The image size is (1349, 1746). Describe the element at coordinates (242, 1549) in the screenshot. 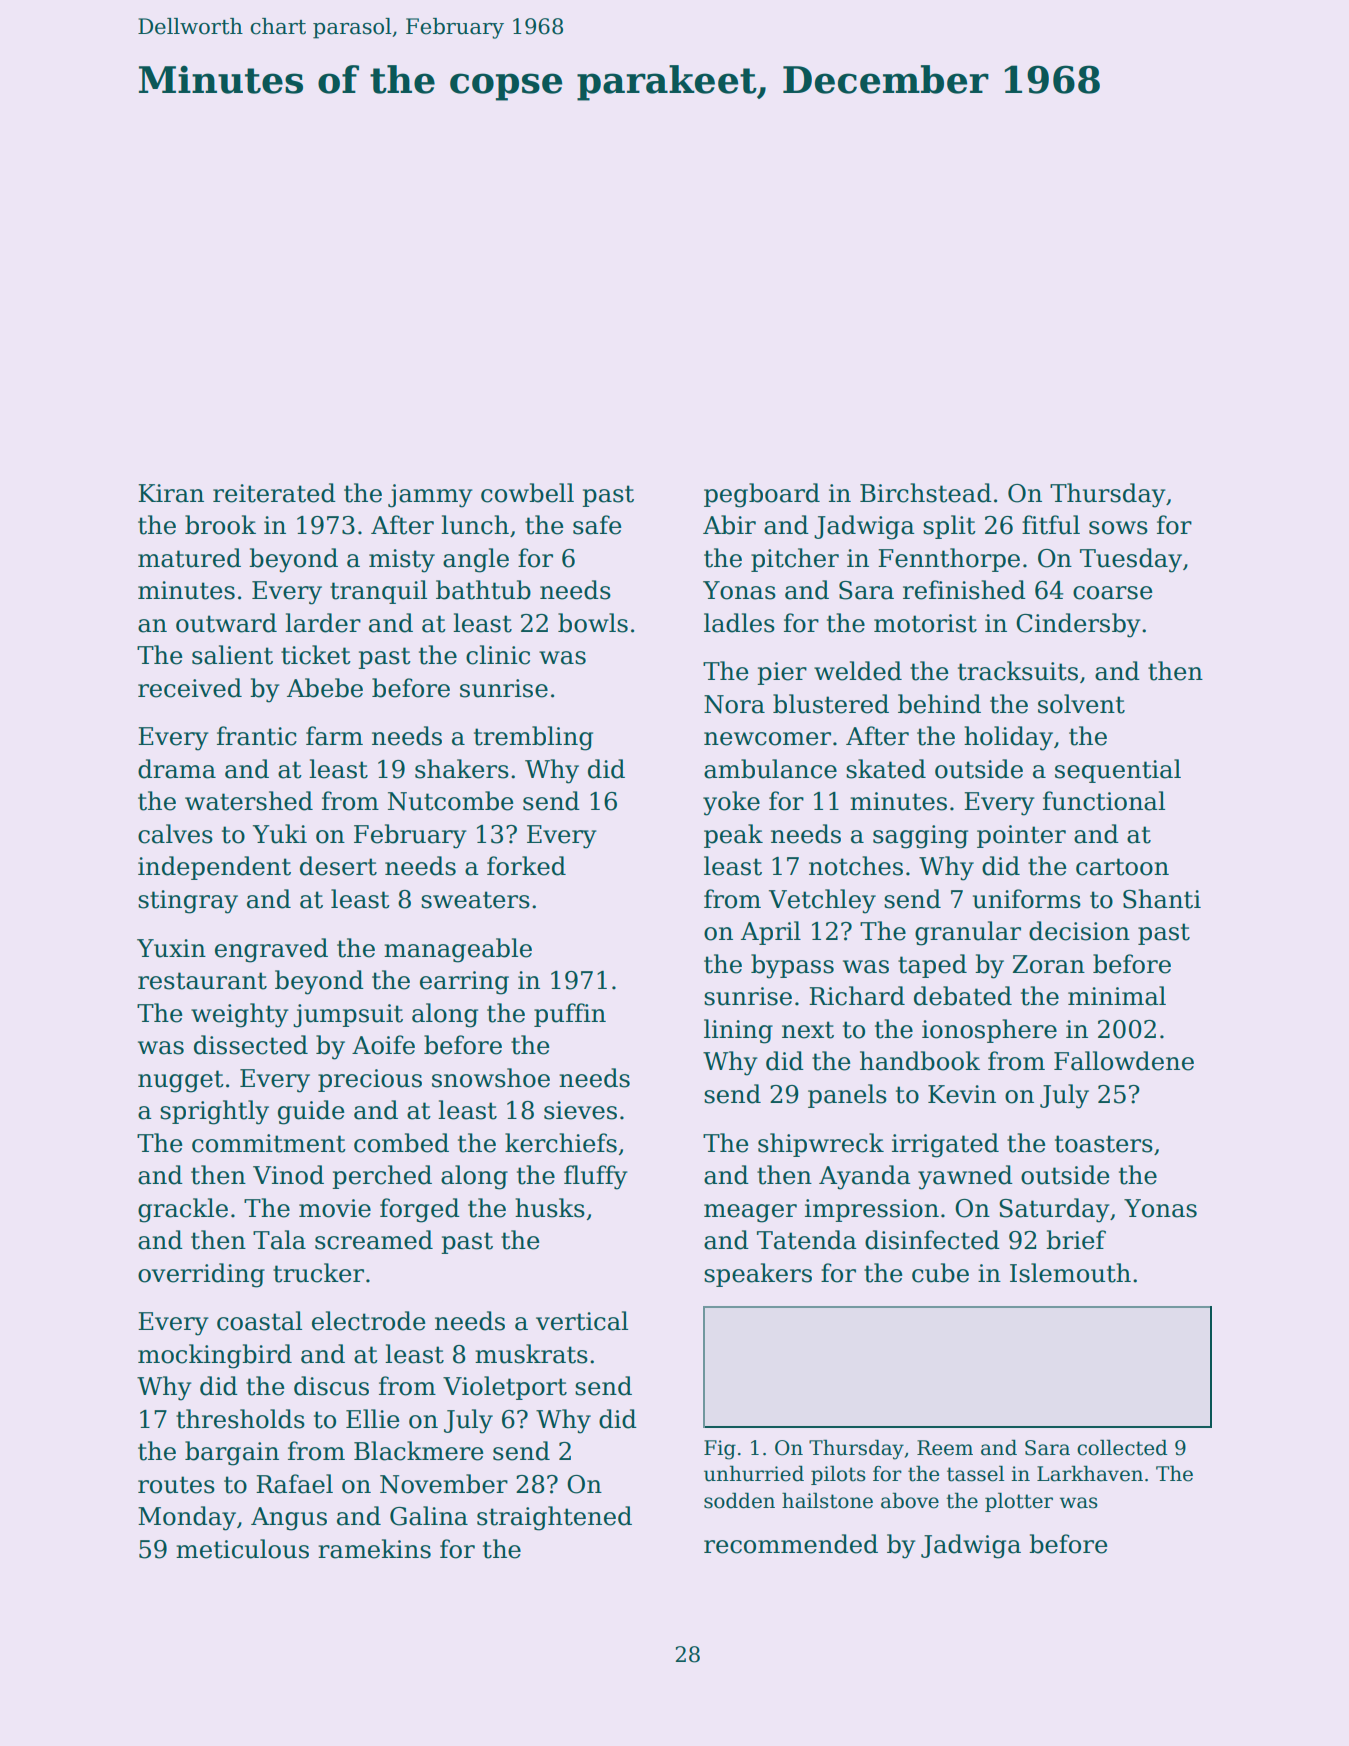

I see `meticulous` at that location.
